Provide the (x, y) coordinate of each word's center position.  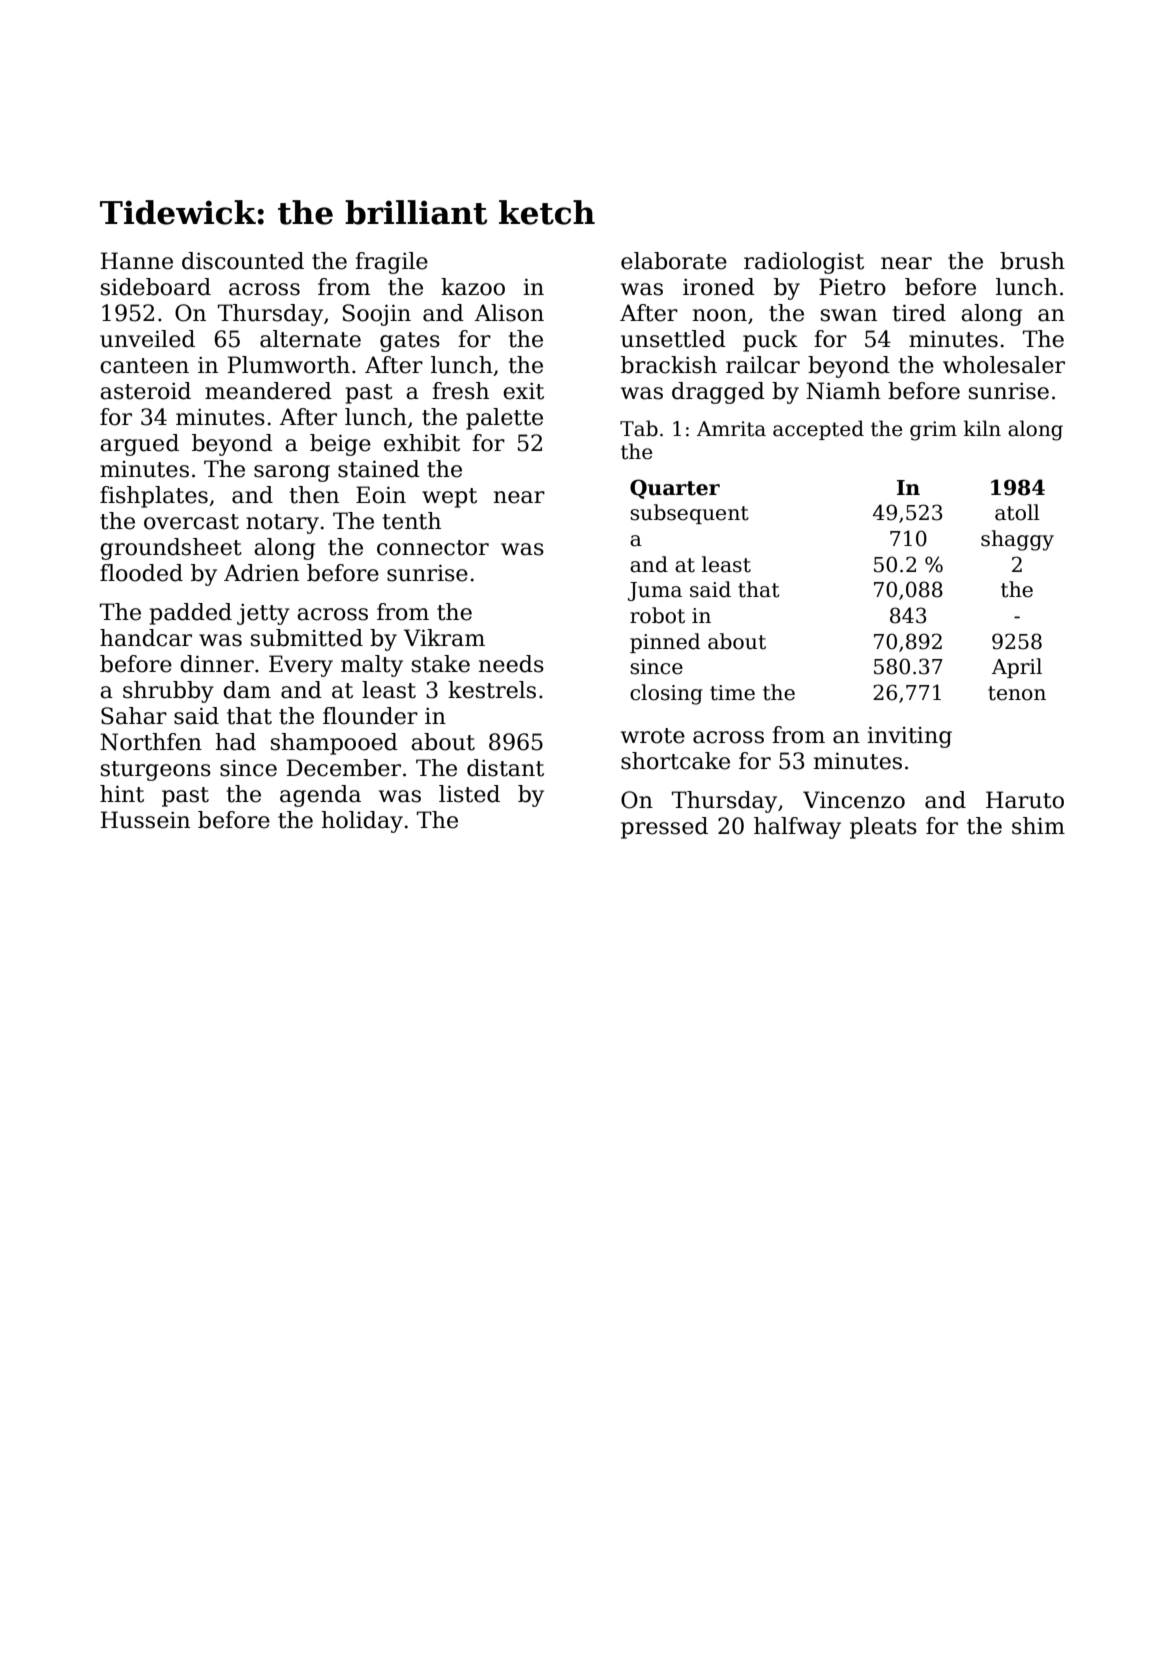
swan (849, 315)
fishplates (154, 497)
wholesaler (1004, 365)
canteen (144, 366)
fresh (460, 391)
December (344, 768)
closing (666, 694)
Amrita (731, 429)
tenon (1017, 693)
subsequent (689, 514)
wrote (653, 736)
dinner (217, 664)
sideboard (156, 287)
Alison (509, 313)
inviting (909, 737)
